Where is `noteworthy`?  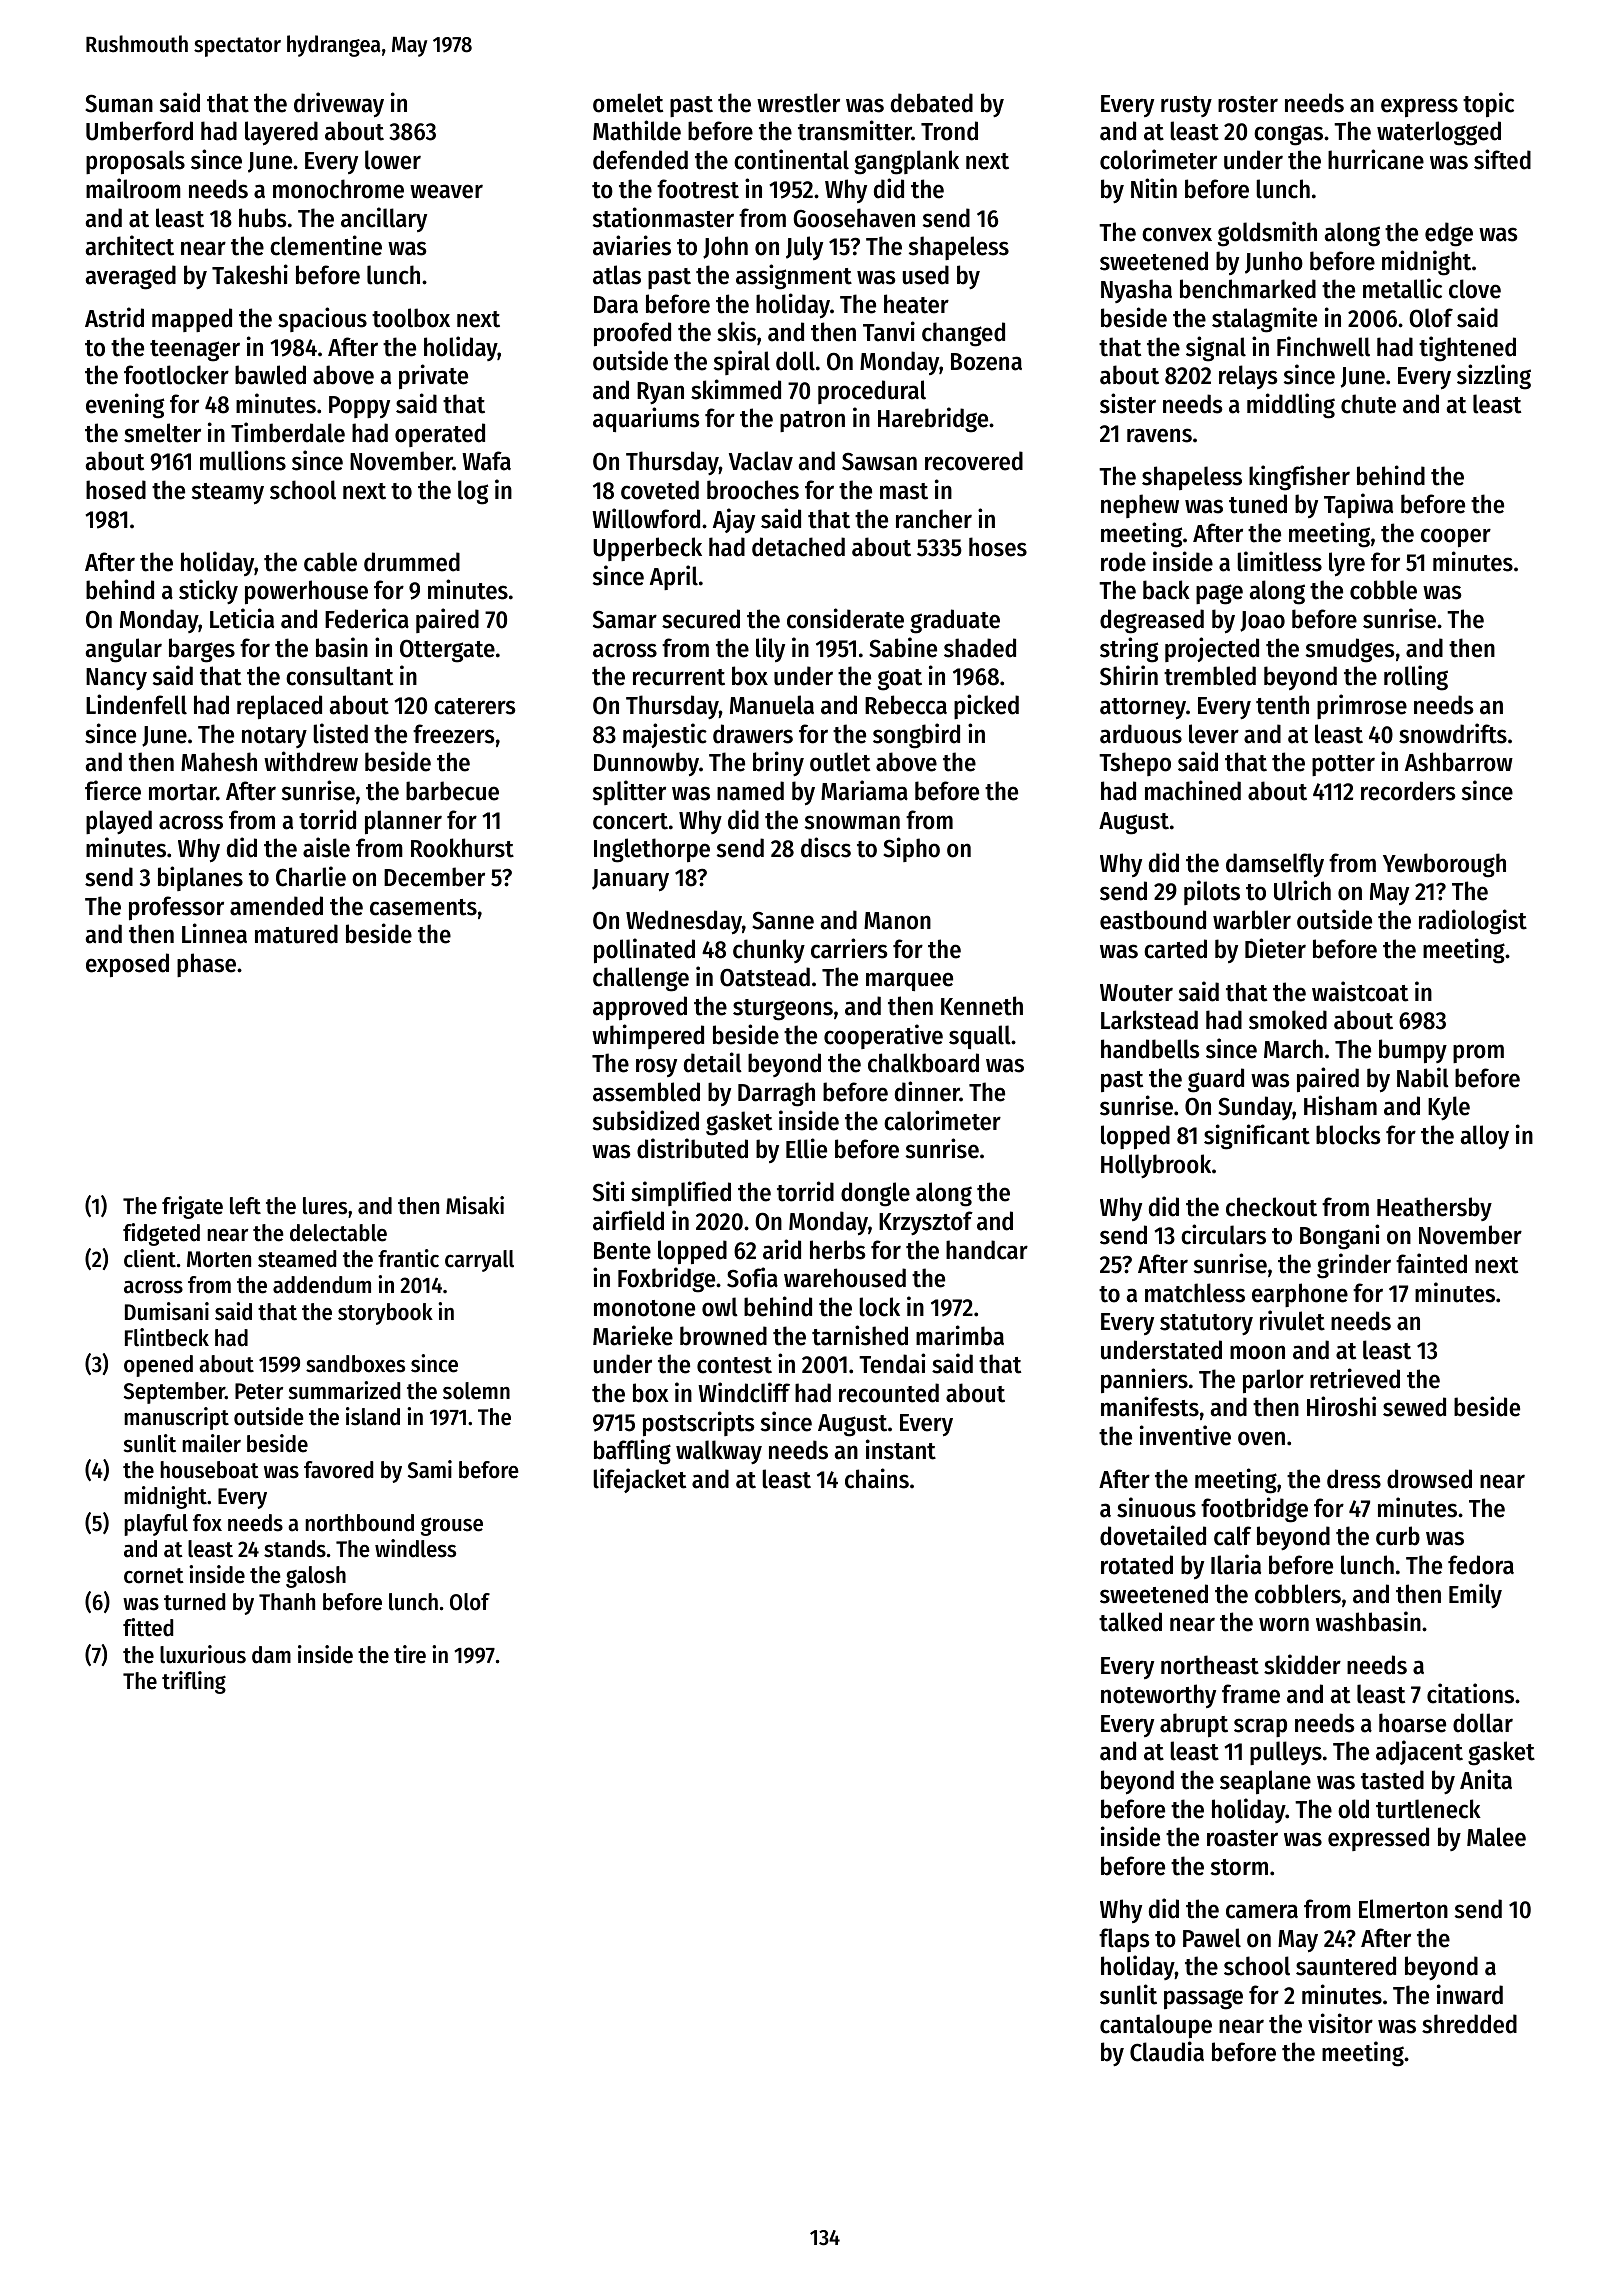
noteworthy is located at coordinates (1158, 1696).
